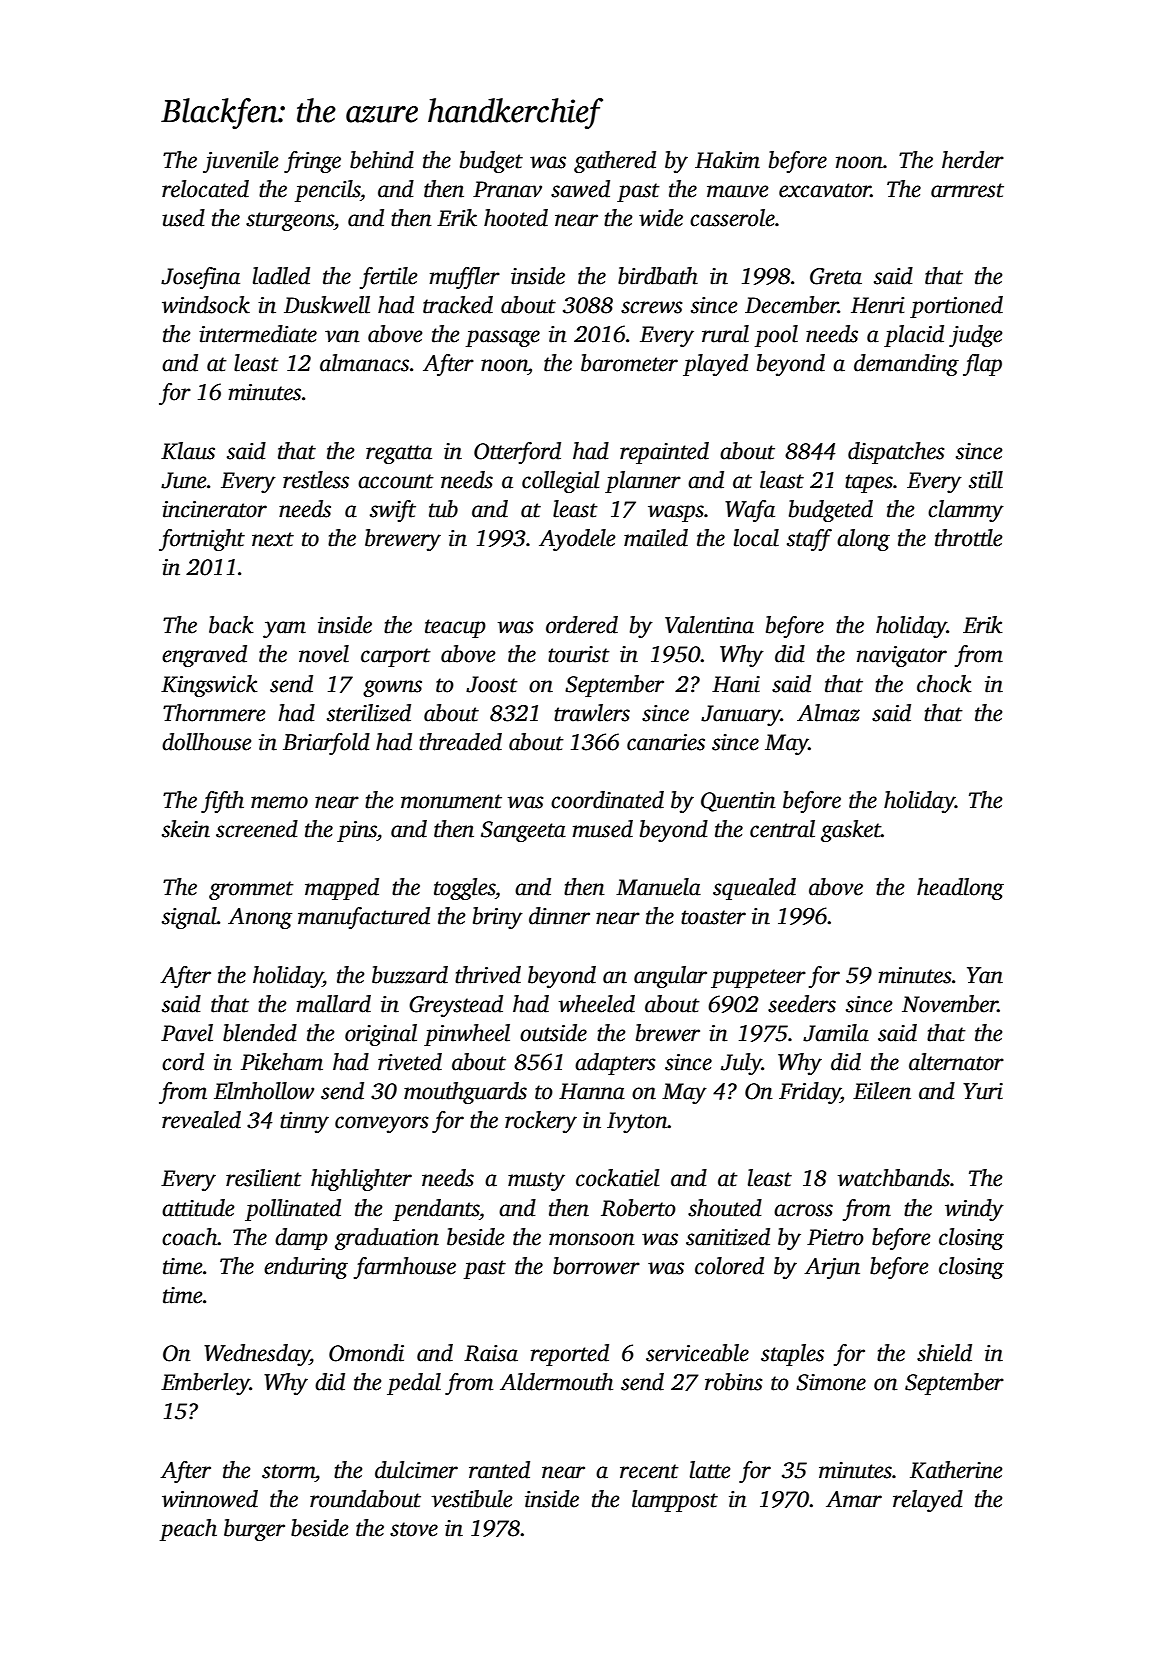 This screenshot has height=1654, width=1165. Describe the element at coordinates (629, 363) in the screenshot. I see `barometer` at that location.
